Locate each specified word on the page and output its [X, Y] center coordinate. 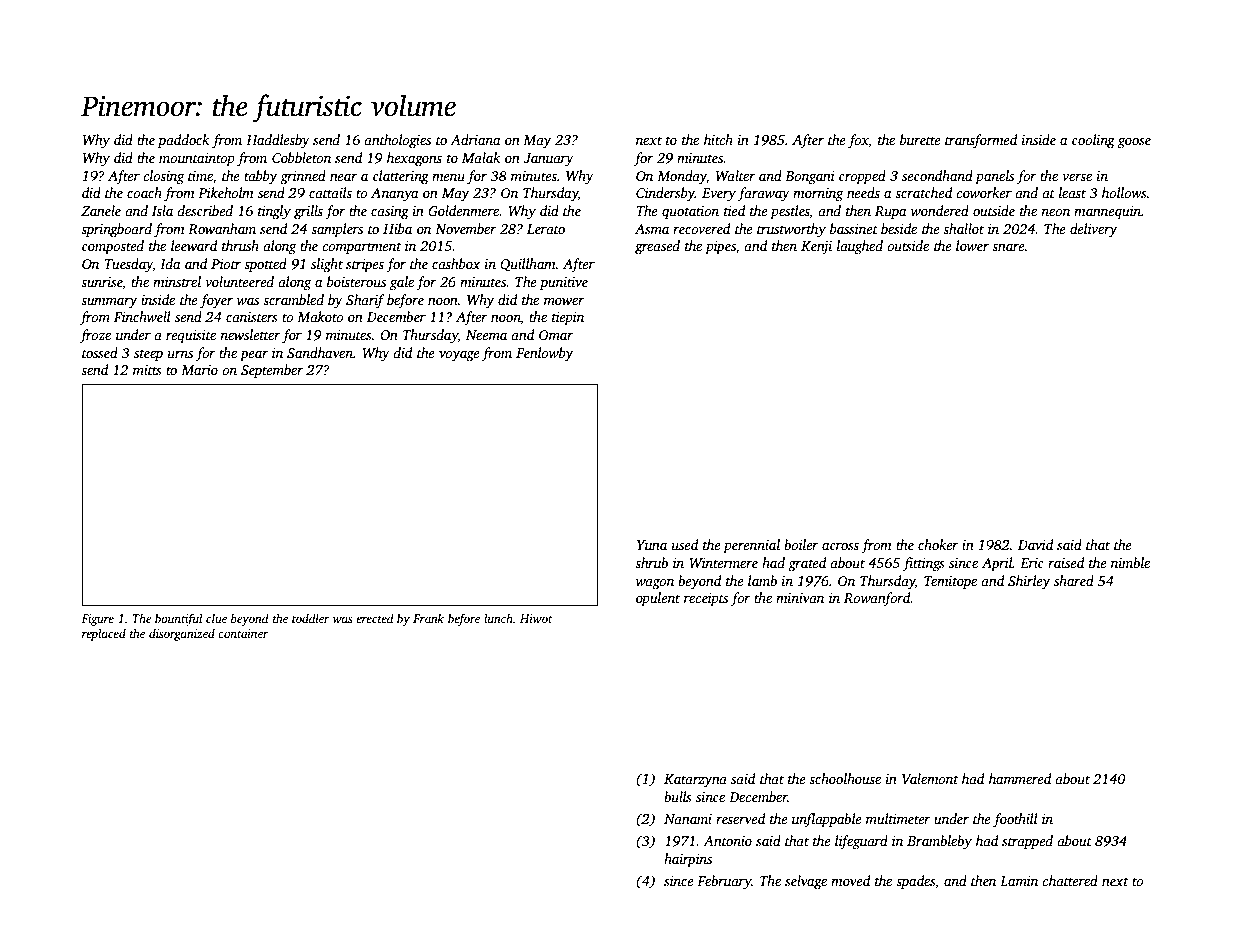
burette [920, 139]
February [724, 882]
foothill [1015, 820]
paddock [184, 141]
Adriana [475, 139]
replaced [104, 634]
